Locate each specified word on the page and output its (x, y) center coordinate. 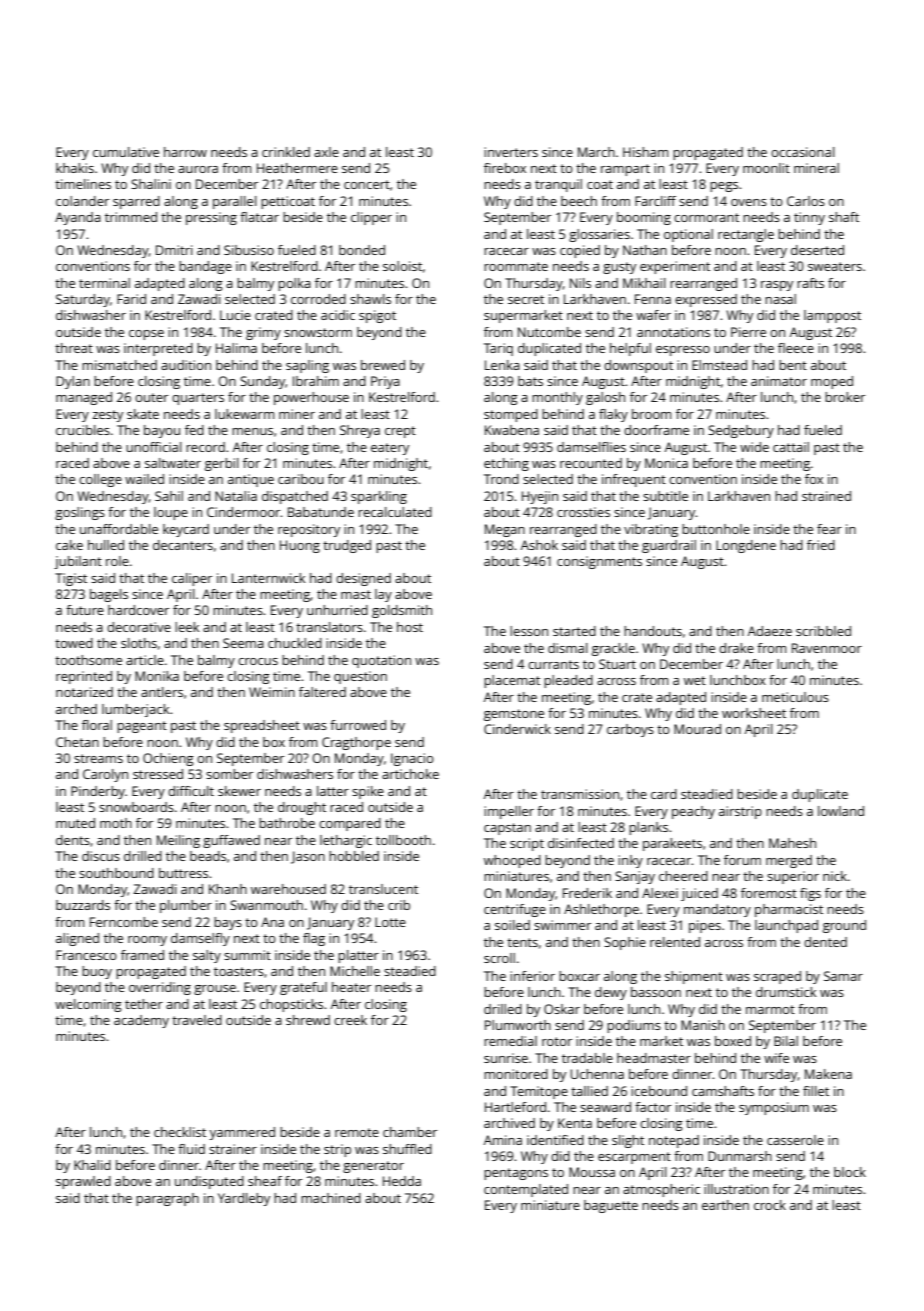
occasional (803, 152)
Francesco (86, 955)
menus (252, 431)
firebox (505, 168)
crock (770, 1205)
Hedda (402, 1181)
